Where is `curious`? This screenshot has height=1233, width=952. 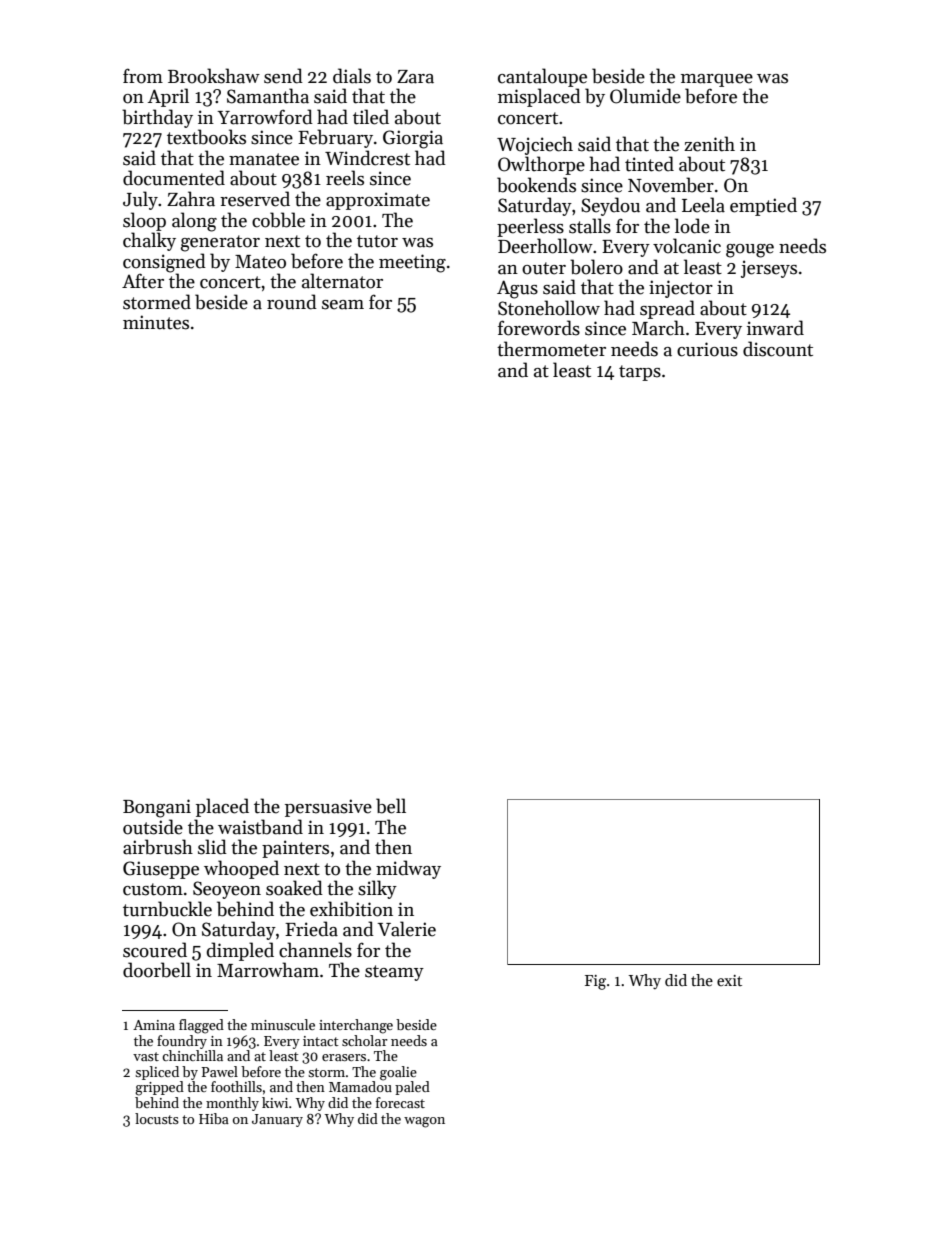 curious is located at coordinates (707, 349).
